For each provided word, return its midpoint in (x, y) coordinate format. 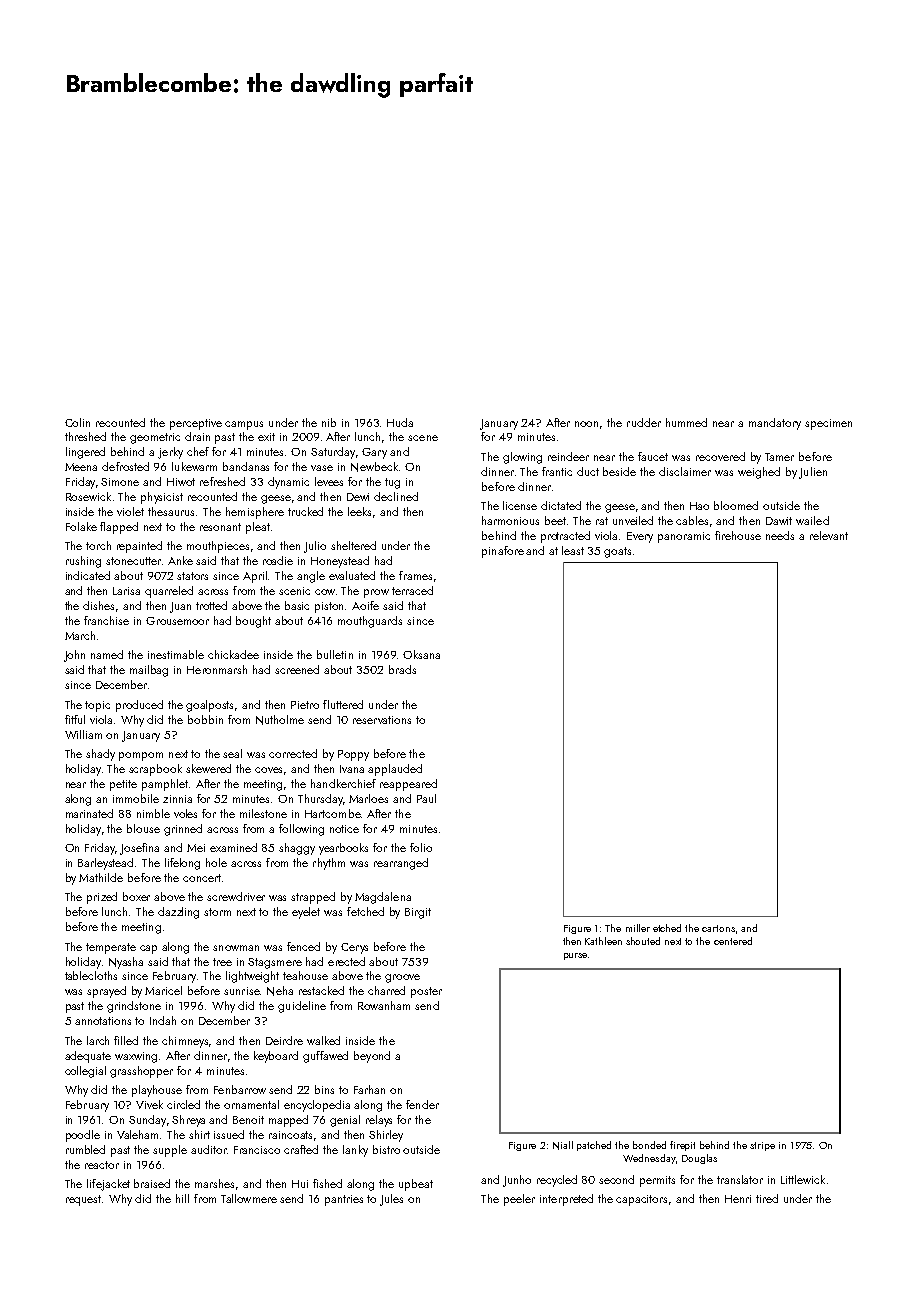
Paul (426, 798)
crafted (301, 1149)
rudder (644, 422)
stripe (762, 1146)
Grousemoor (177, 621)
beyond (372, 1057)
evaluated (352, 575)
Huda (400, 422)
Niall (563, 1145)
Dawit (779, 521)
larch (98, 1040)
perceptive (196, 424)
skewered (208, 768)
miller (638, 928)
